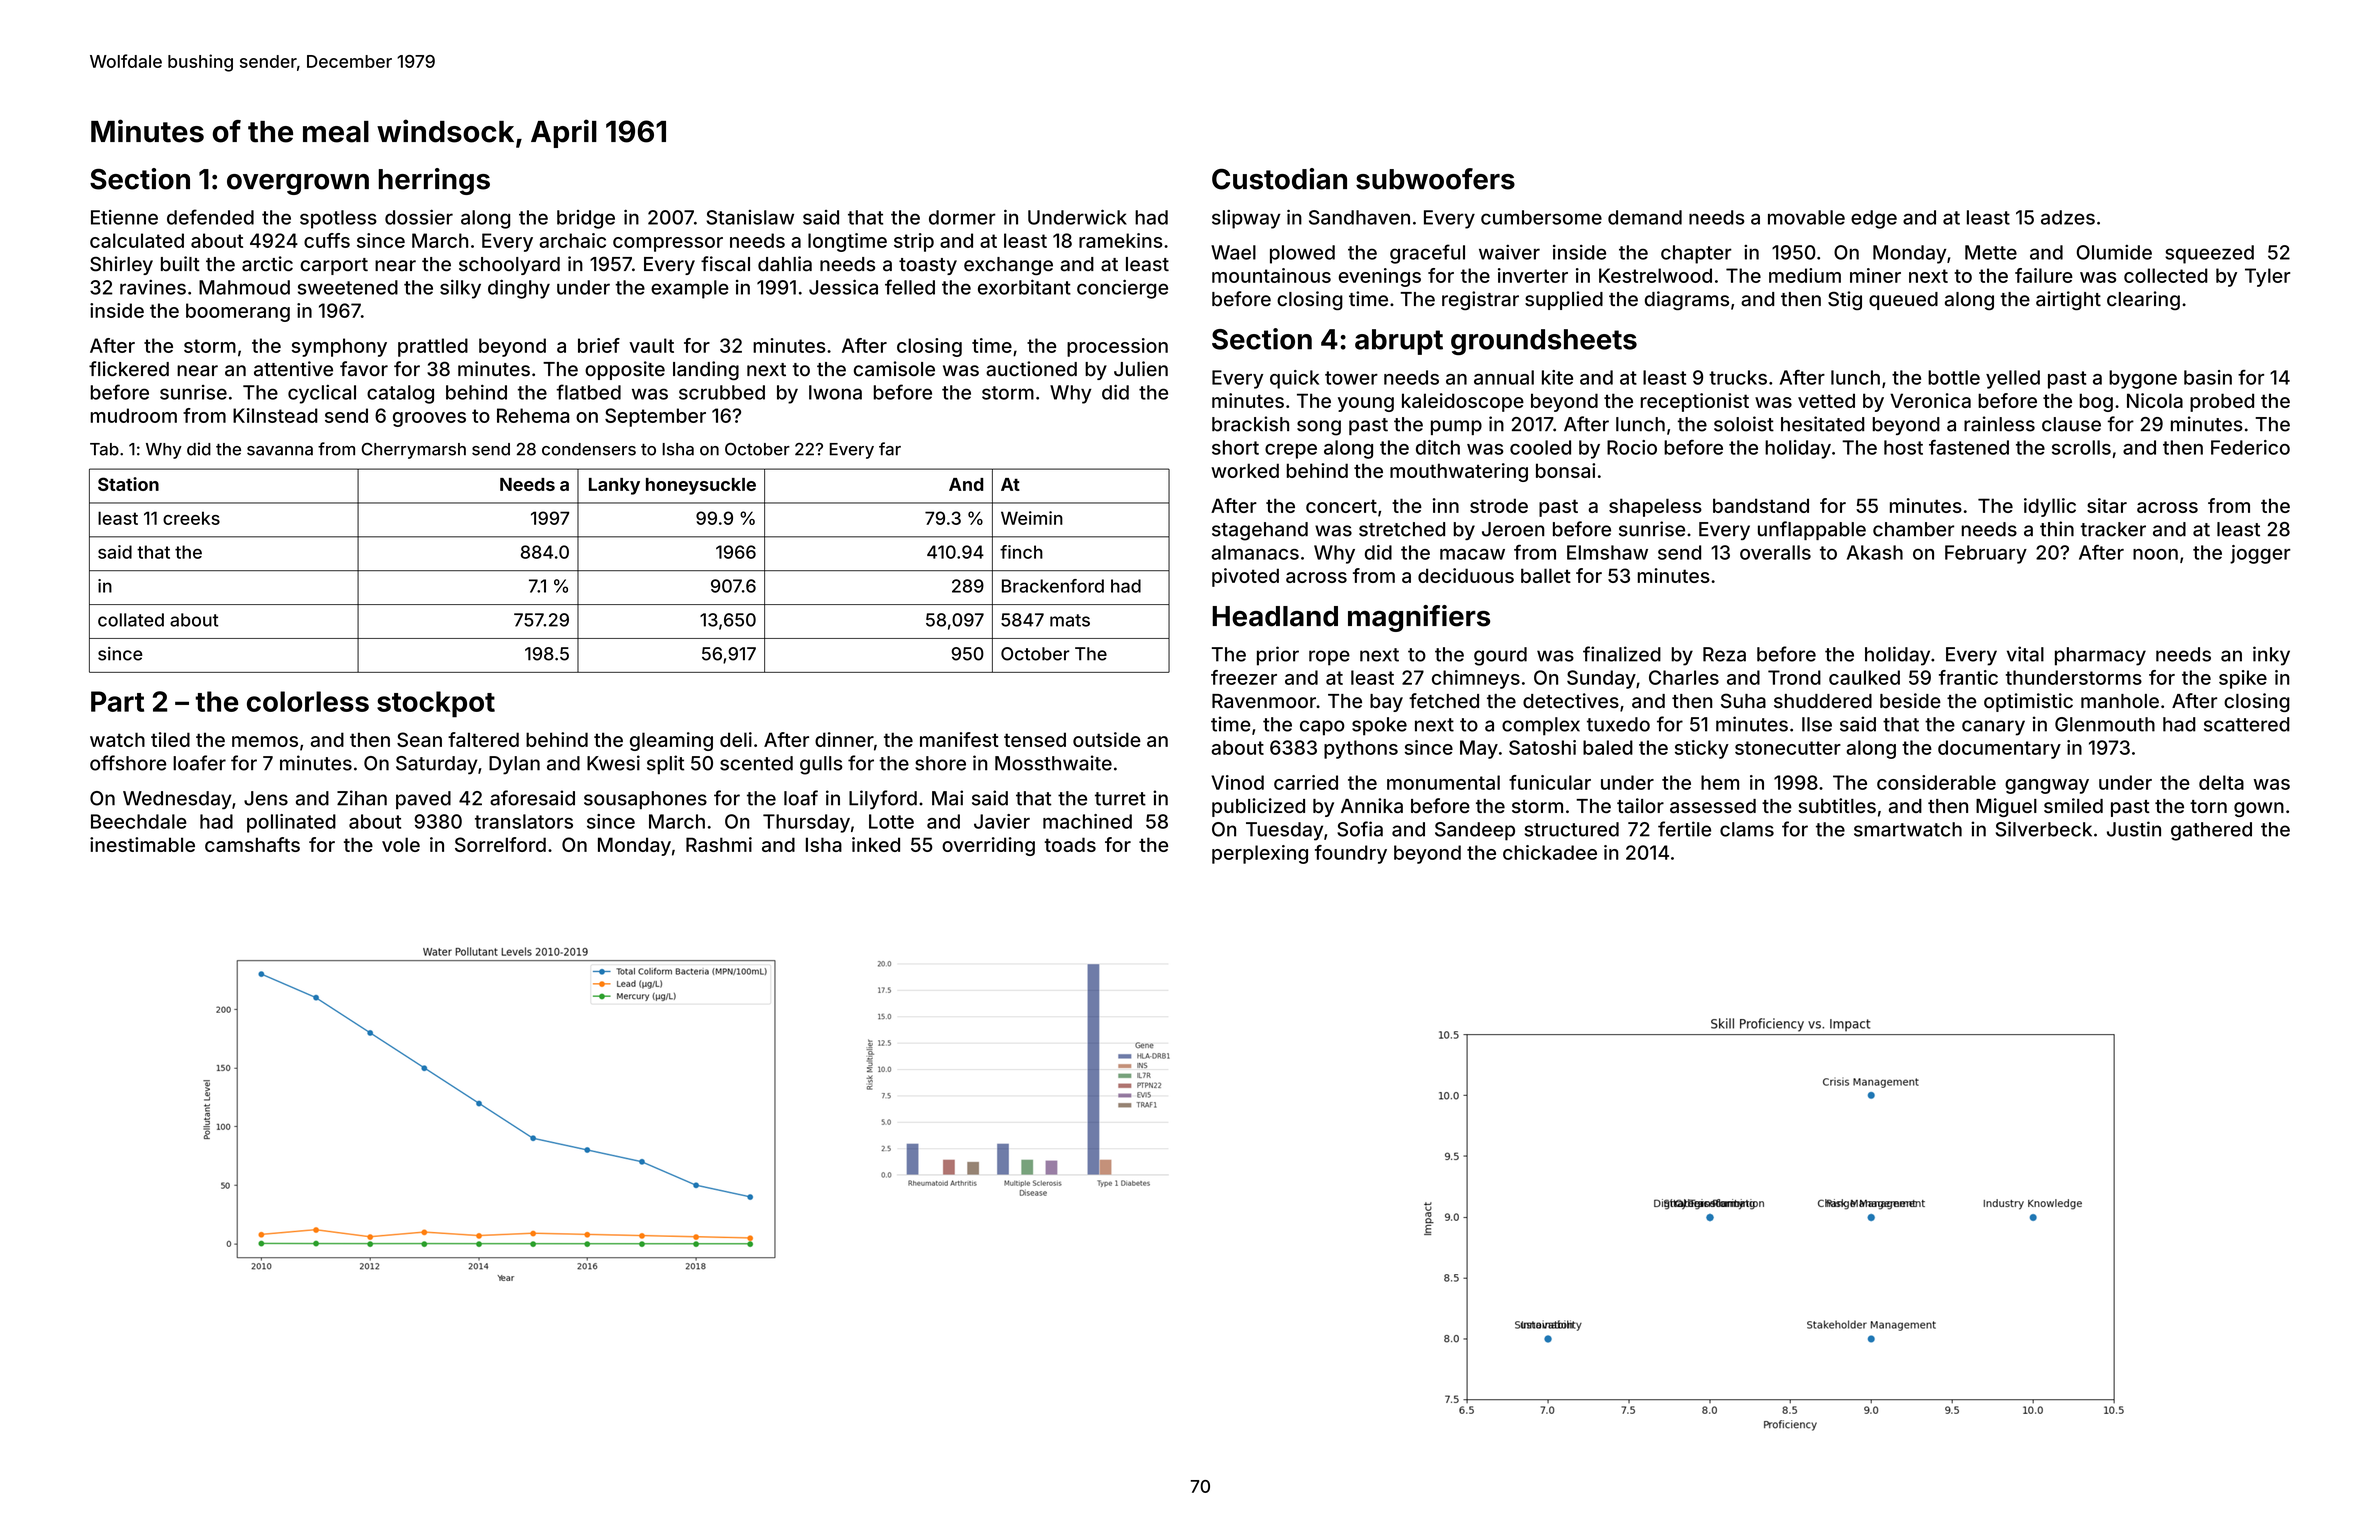  Describe the element at coordinates (191, 518) in the image. I see `creeks` at that location.
